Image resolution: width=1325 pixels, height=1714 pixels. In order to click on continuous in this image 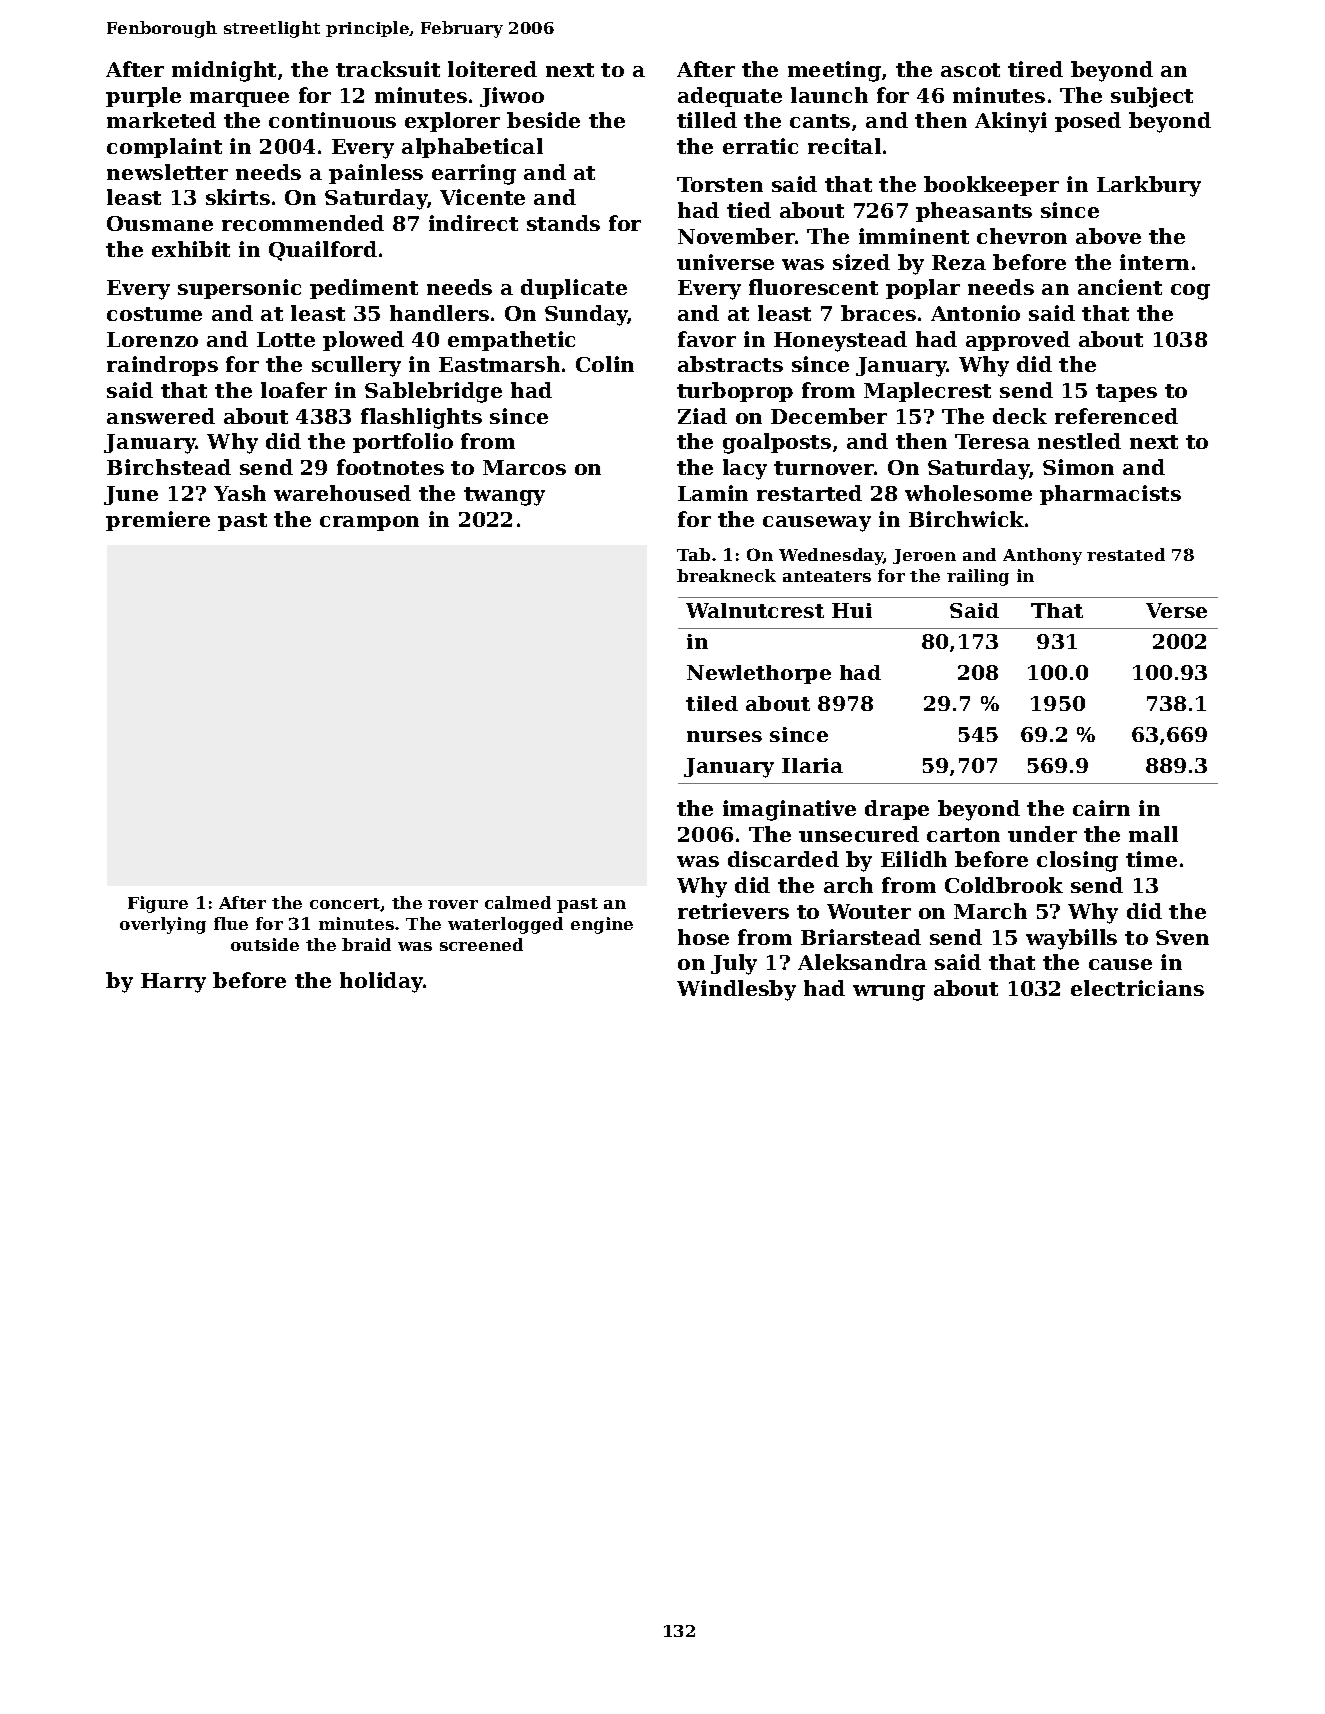, I will do `click(332, 120)`.
